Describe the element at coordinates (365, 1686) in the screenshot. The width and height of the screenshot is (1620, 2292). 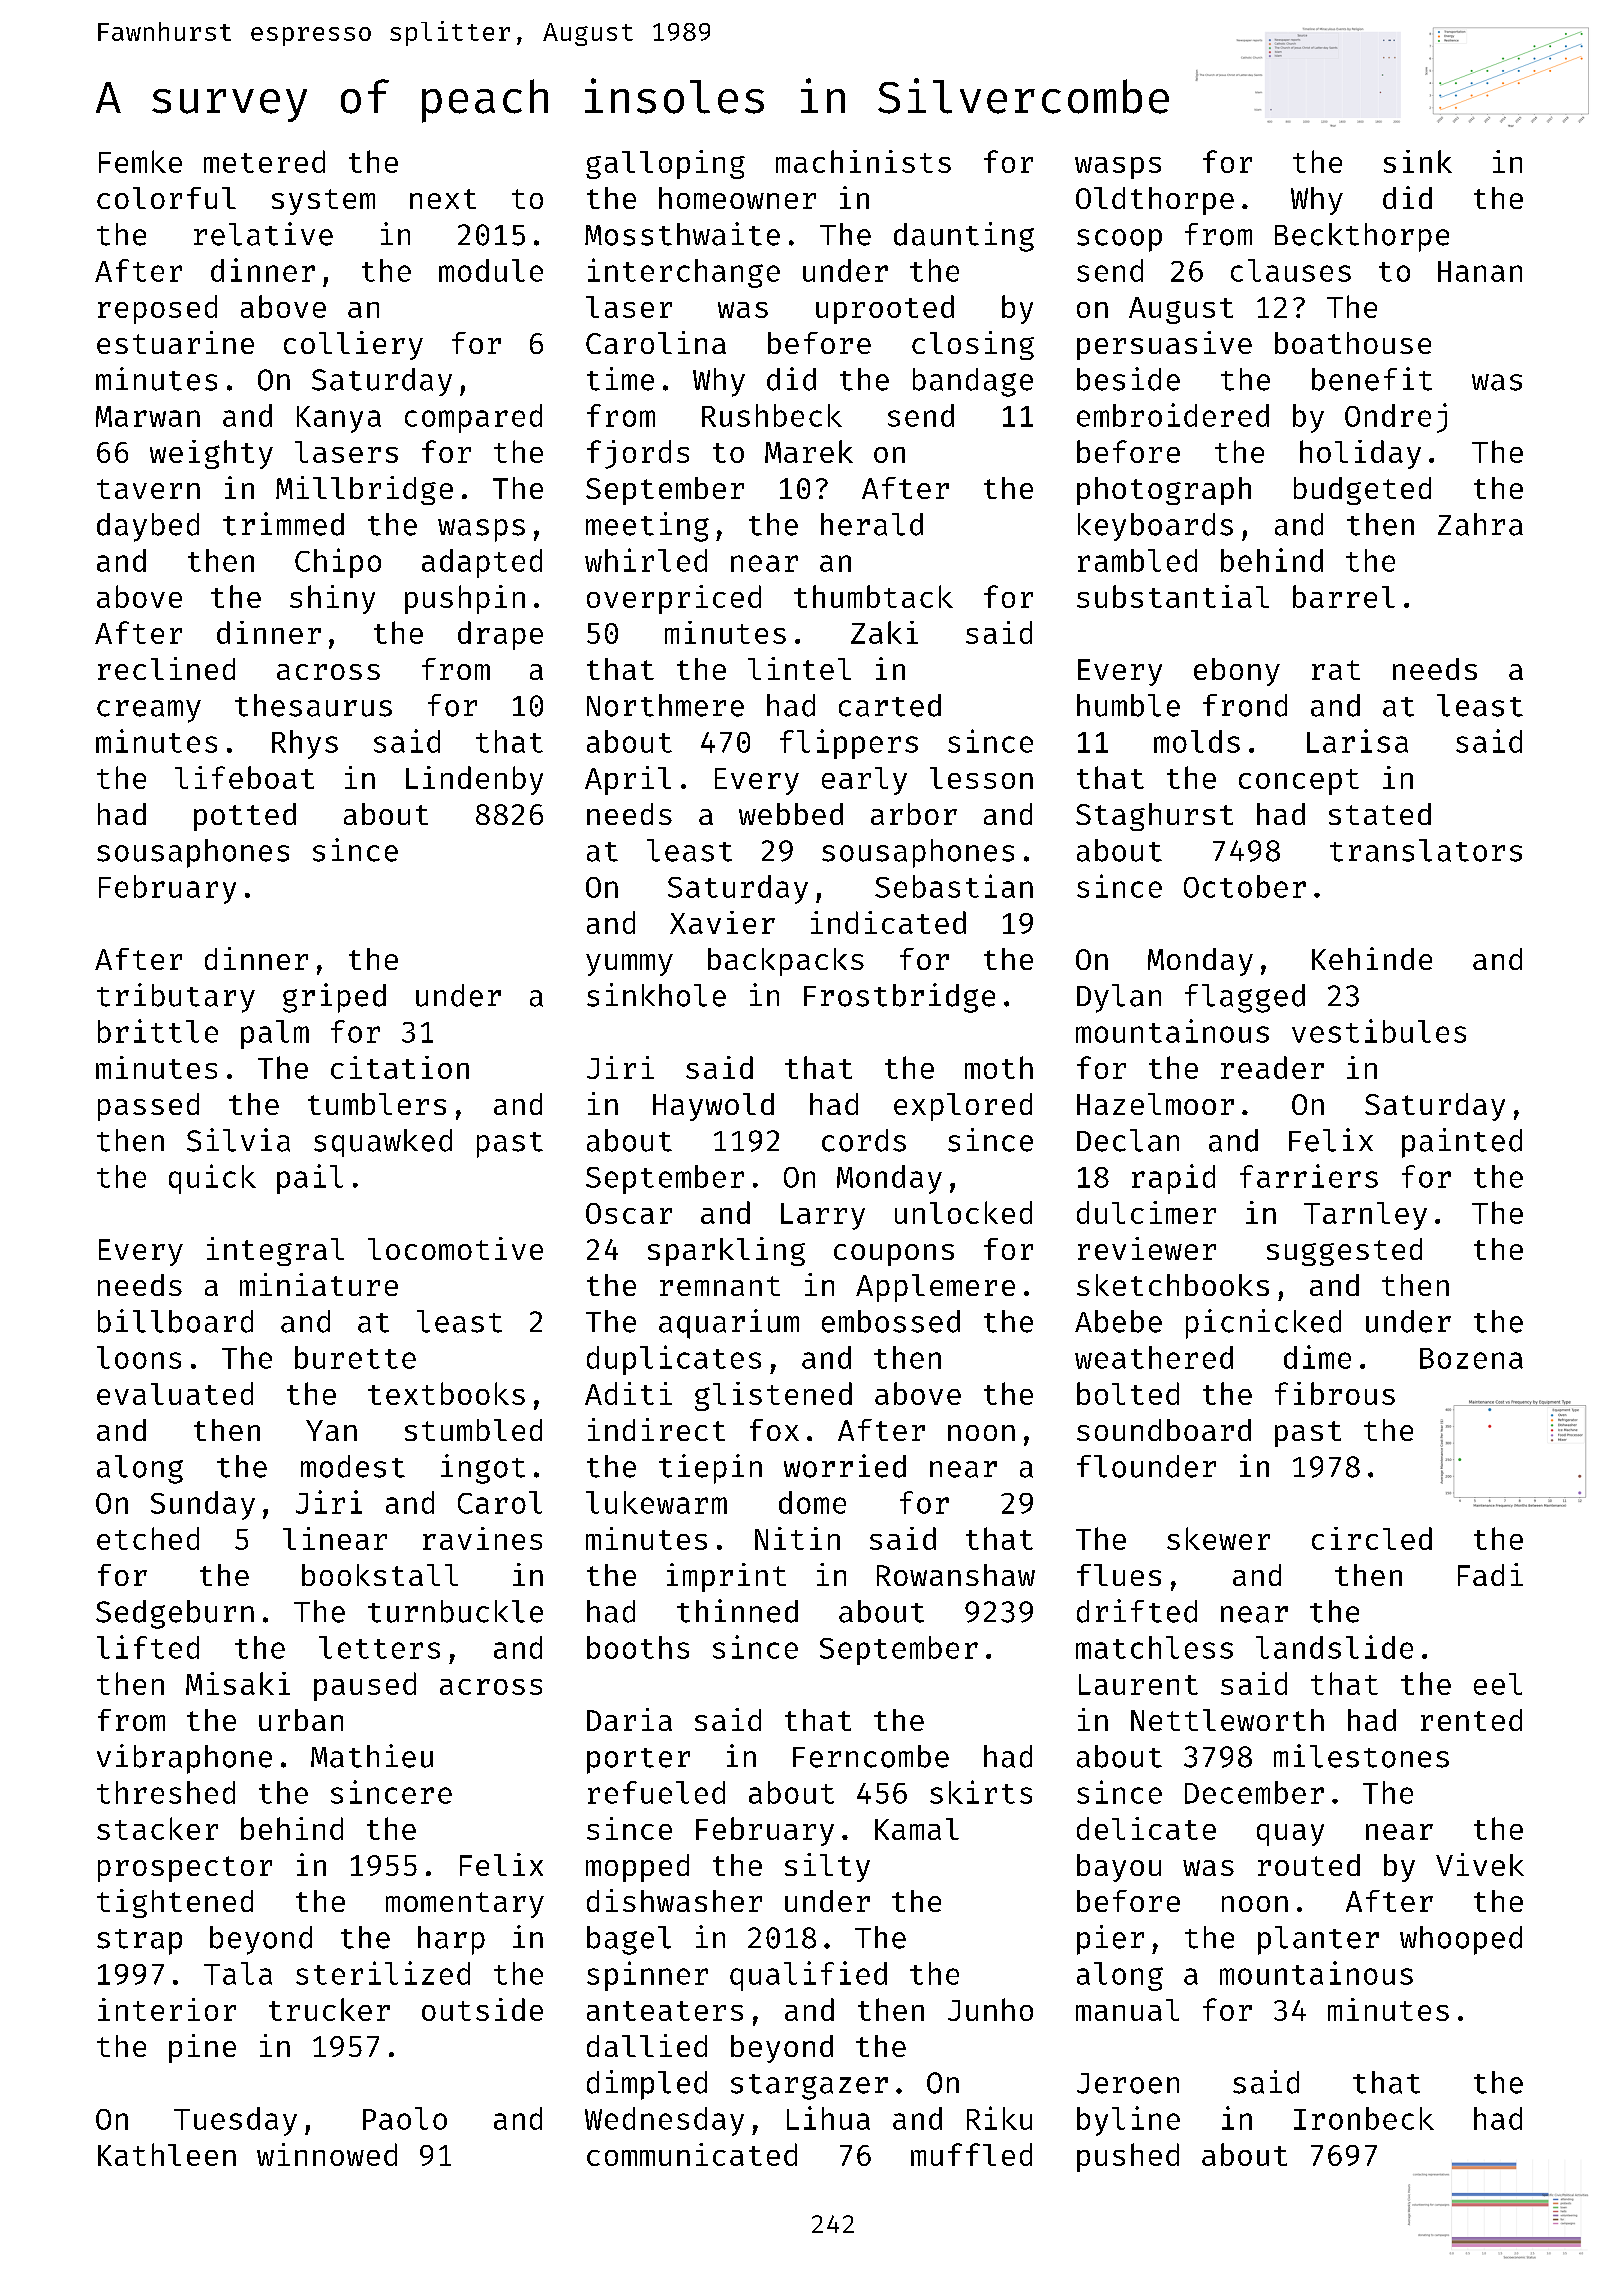
I see `paused` at that location.
